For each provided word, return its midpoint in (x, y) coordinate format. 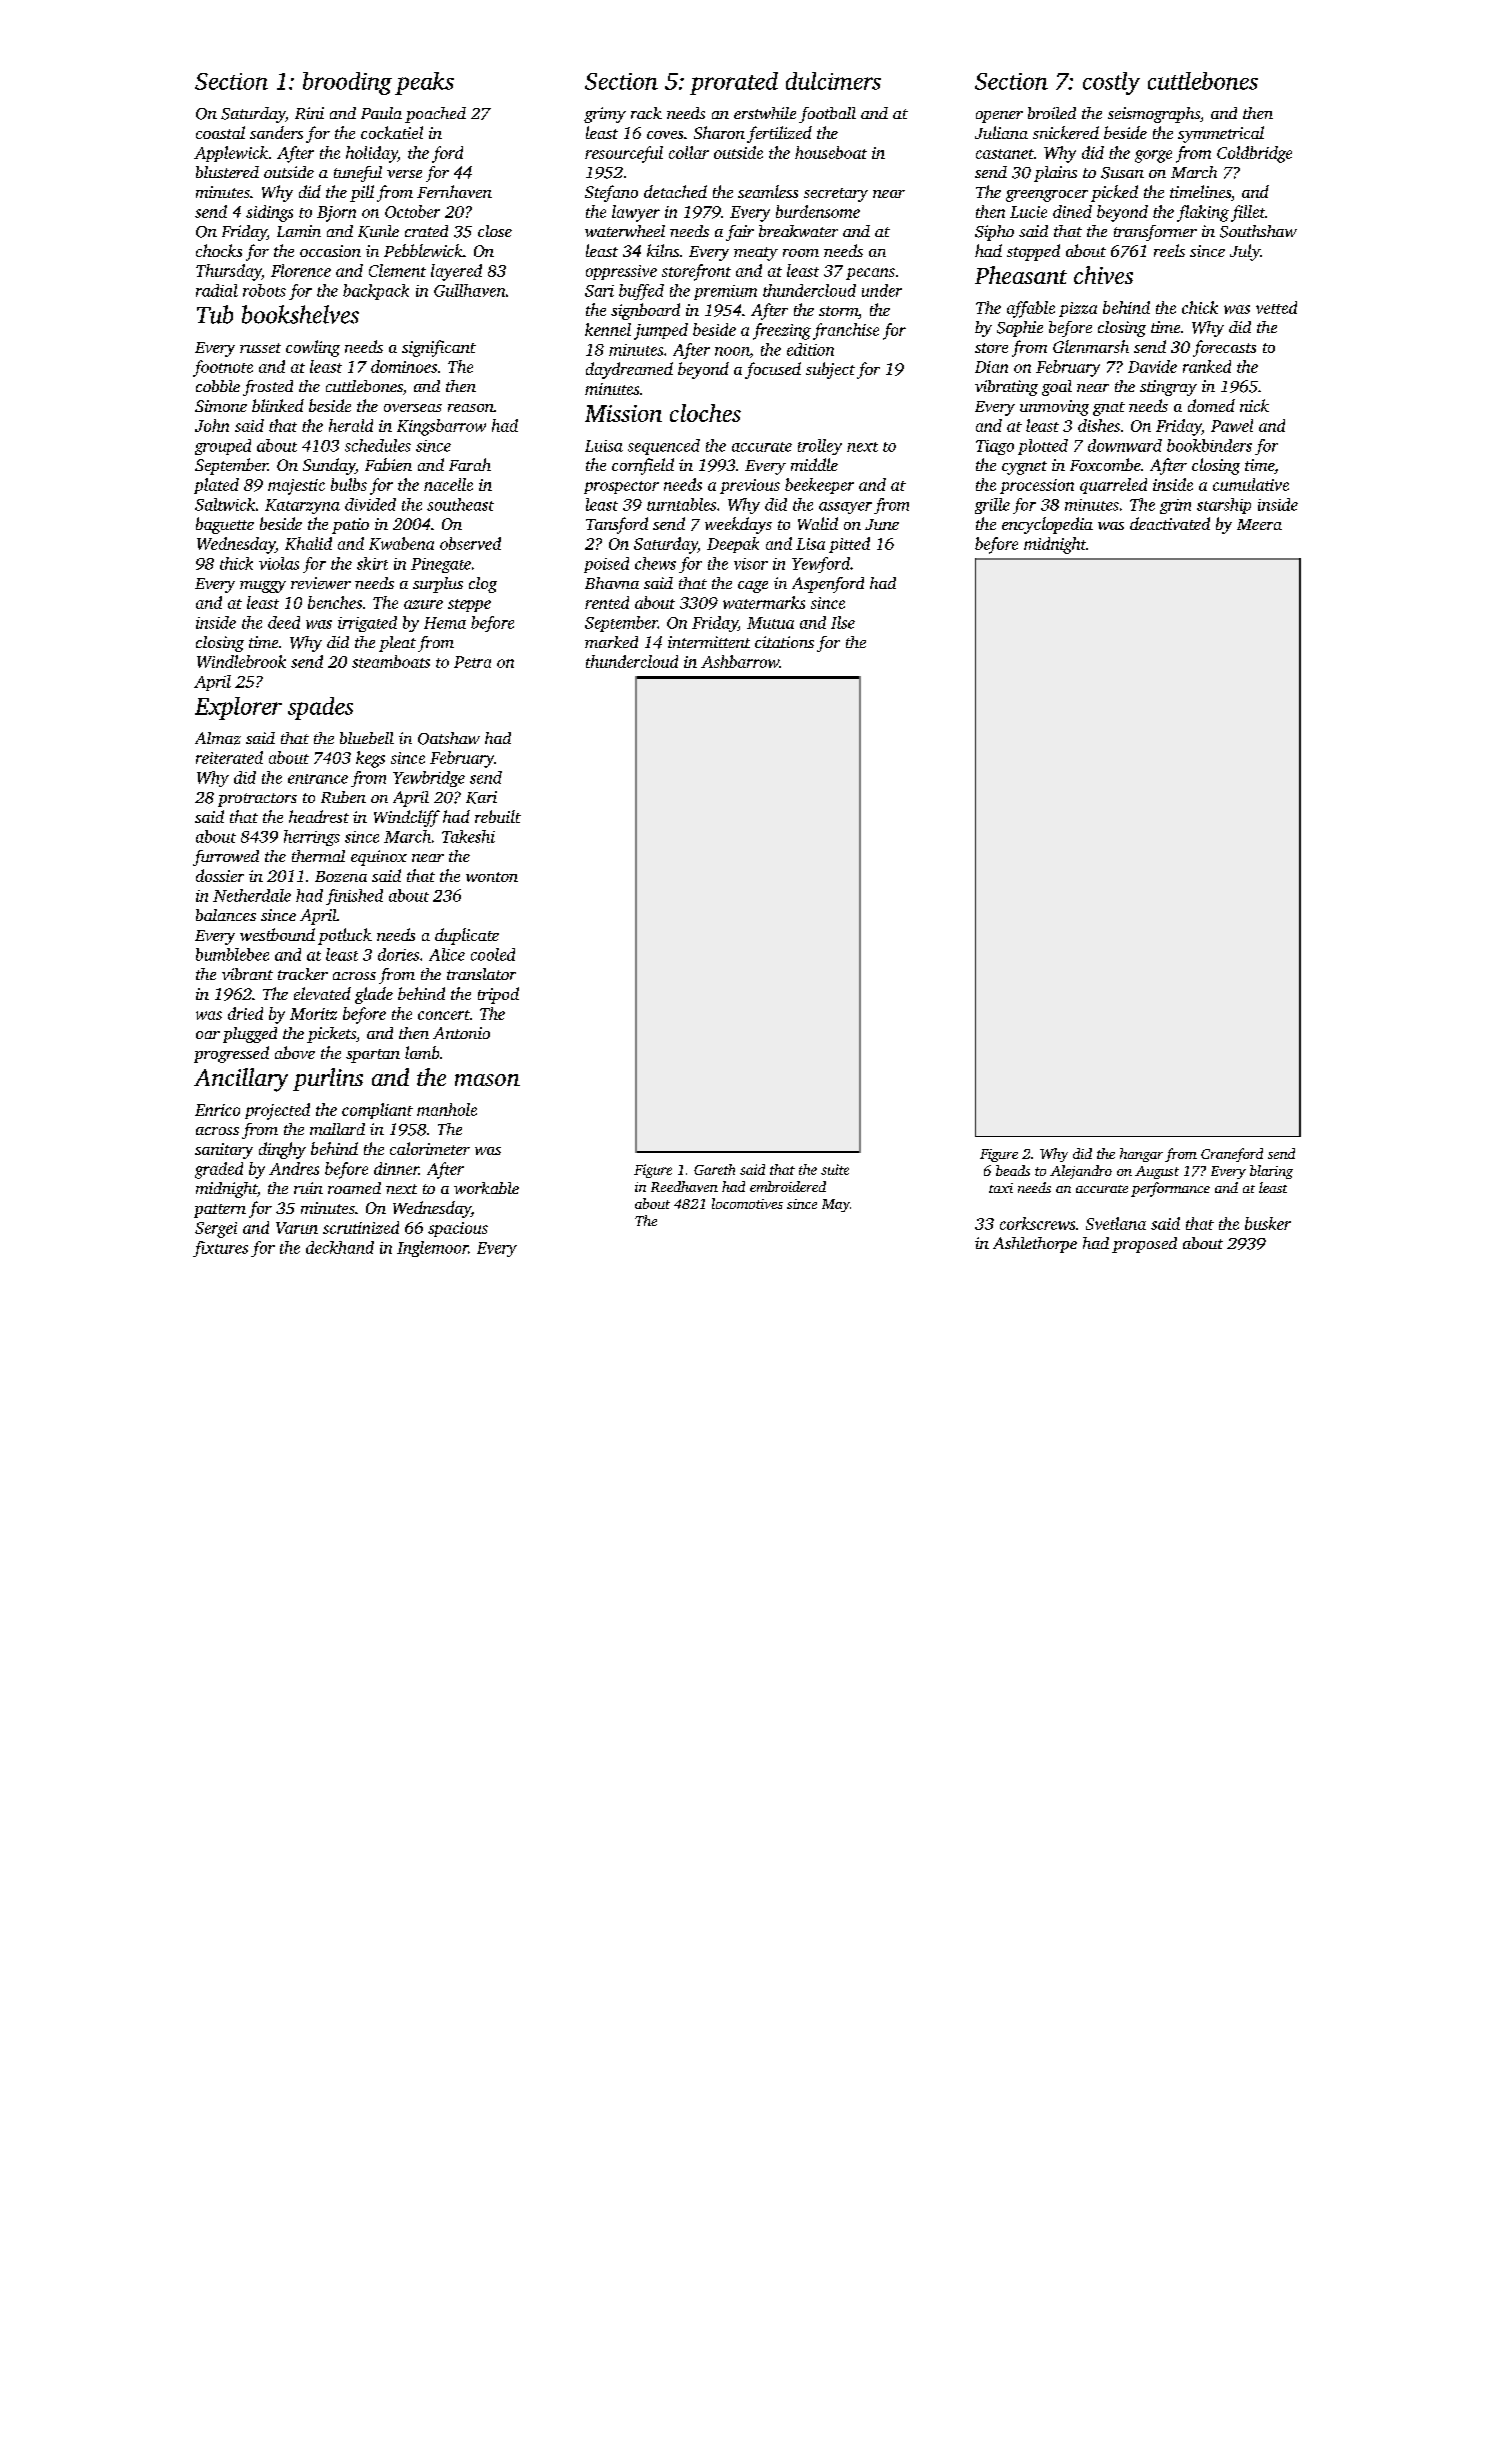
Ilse (843, 622)
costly (1111, 83)
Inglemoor (432, 1249)
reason (471, 408)
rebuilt (498, 816)
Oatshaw (449, 738)
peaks (424, 83)
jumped (661, 331)
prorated (734, 83)
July (1245, 252)
